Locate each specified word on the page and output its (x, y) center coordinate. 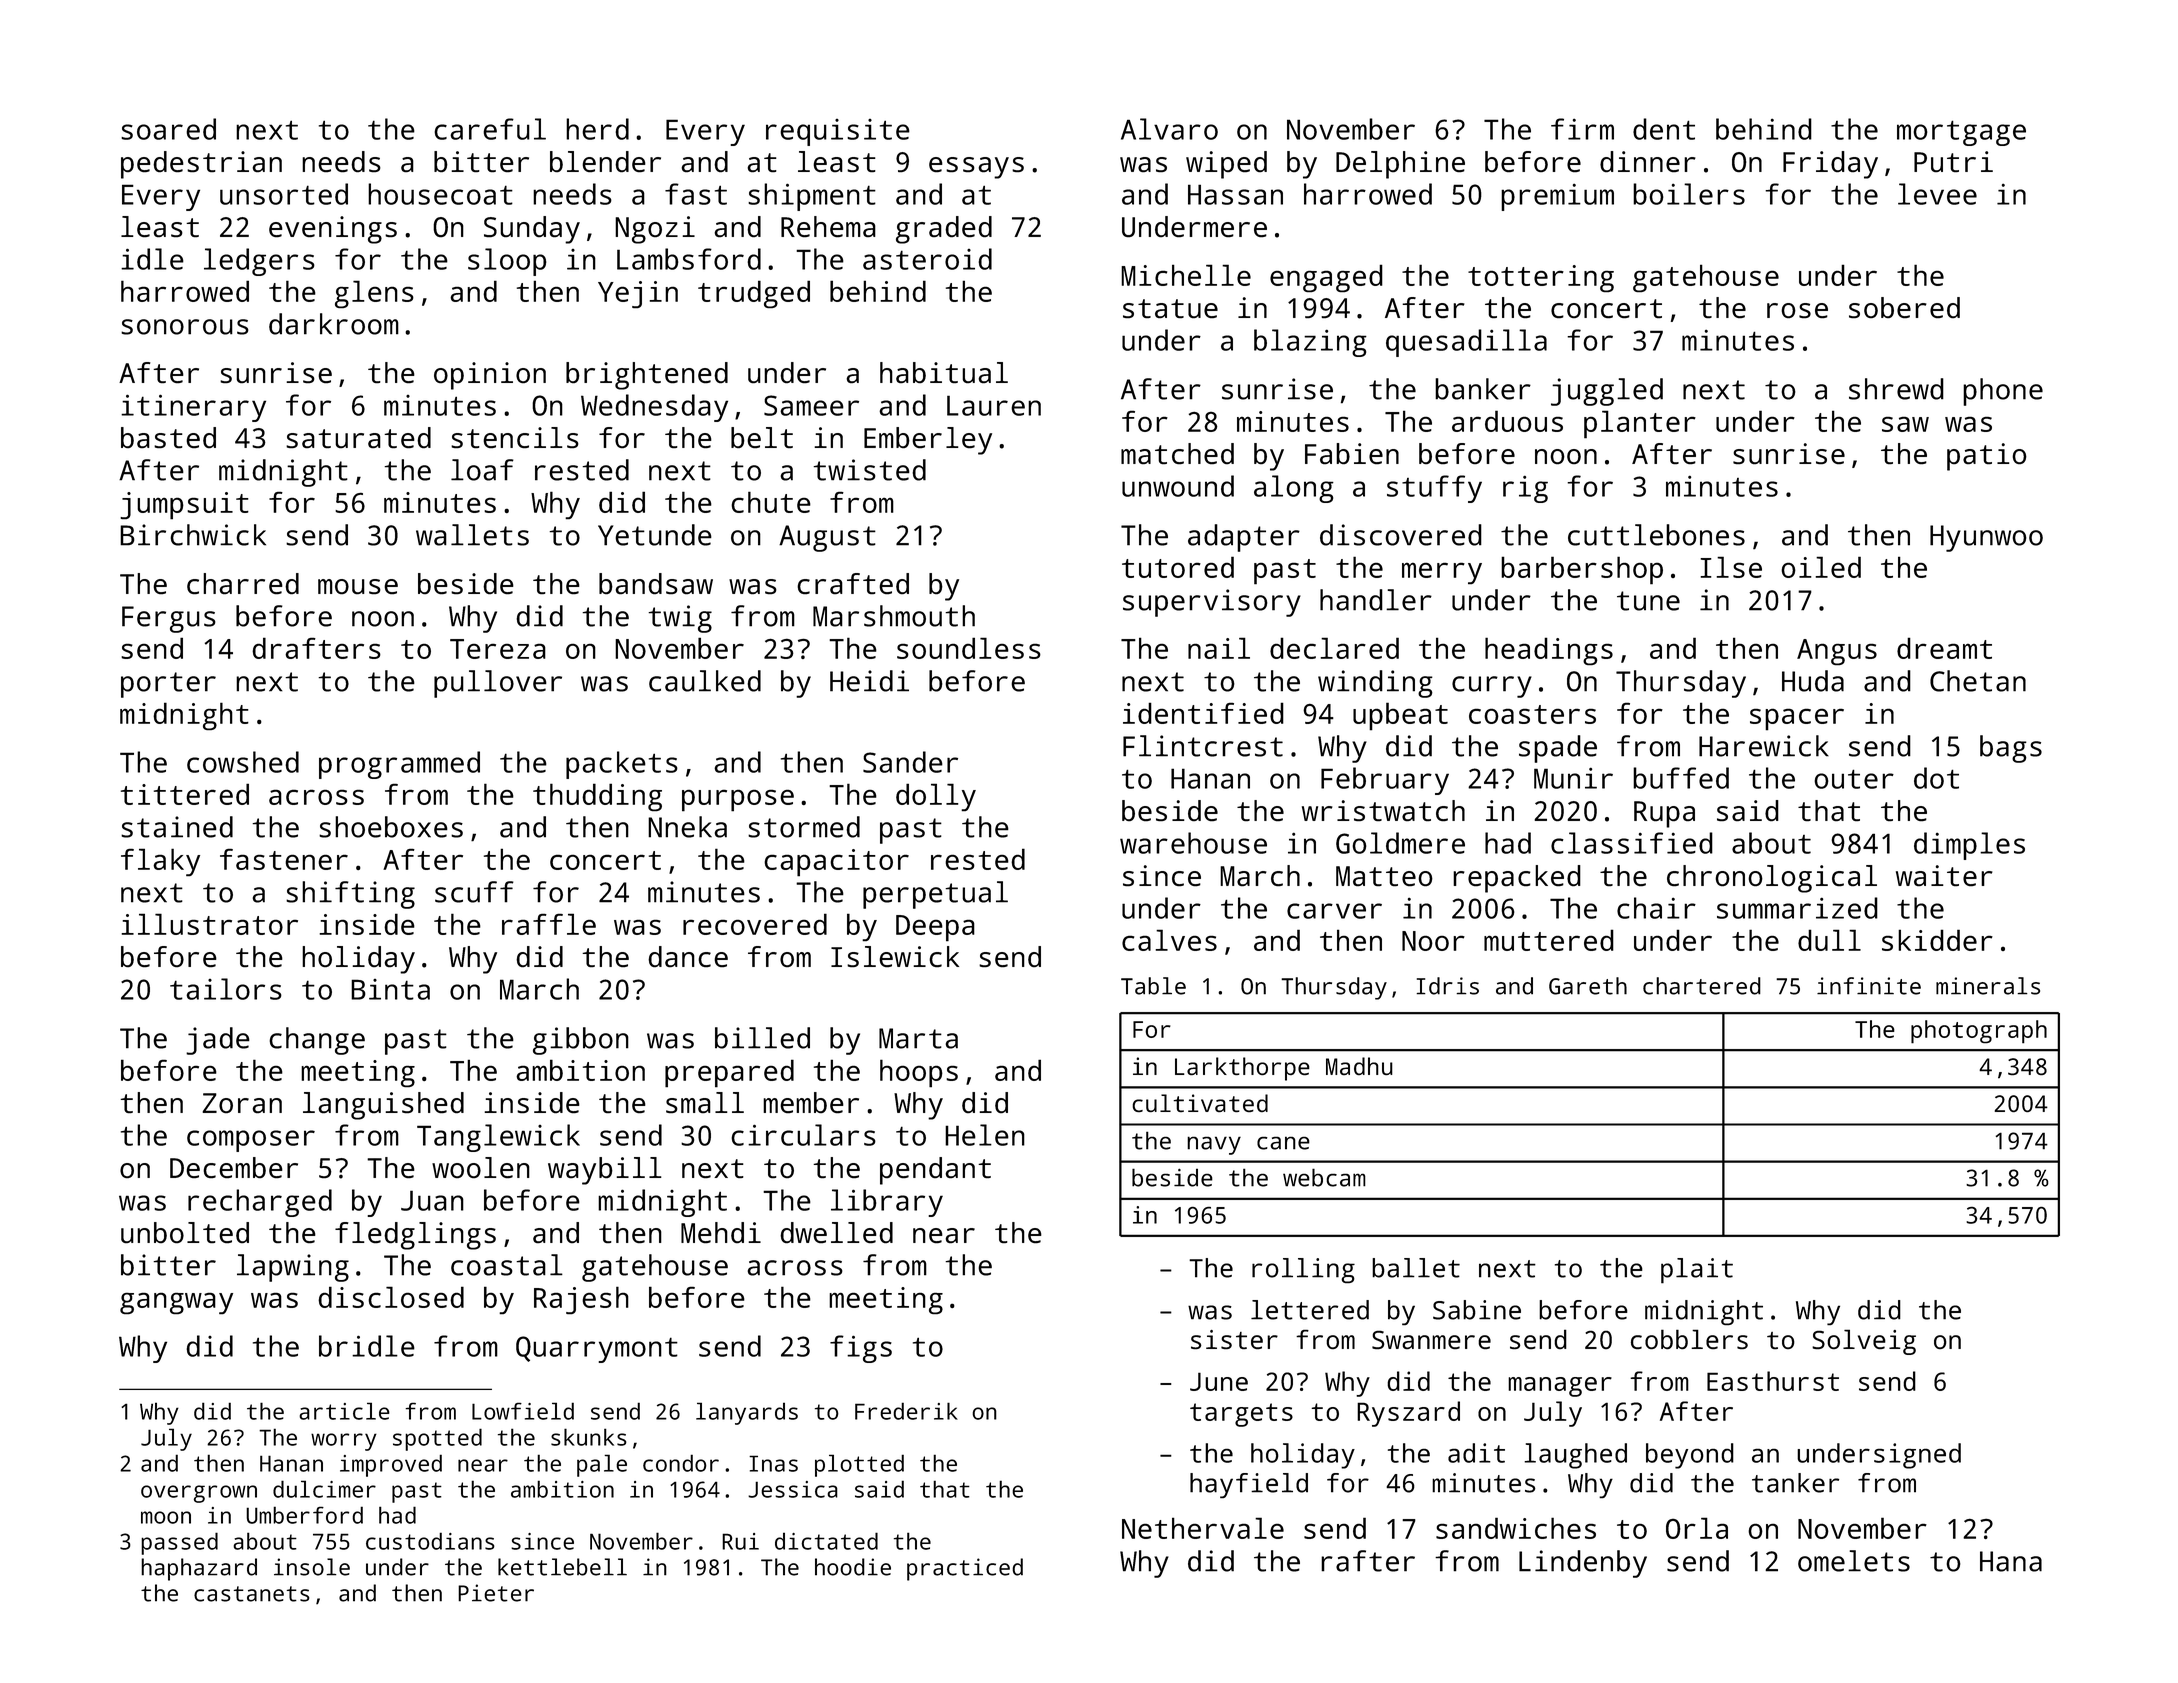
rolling (1303, 1270)
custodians (430, 1541)
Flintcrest (1203, 746)
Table (1153, 986)
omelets (1854, 1561)
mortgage (1961, 133)
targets (1241, 1415)
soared (168, 129)
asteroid (927, 259)
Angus (1837, 652)
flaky (160, 862)
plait (1697, 1271)
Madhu (1359, 1066)
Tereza (498, 649)
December (234, 1168)
